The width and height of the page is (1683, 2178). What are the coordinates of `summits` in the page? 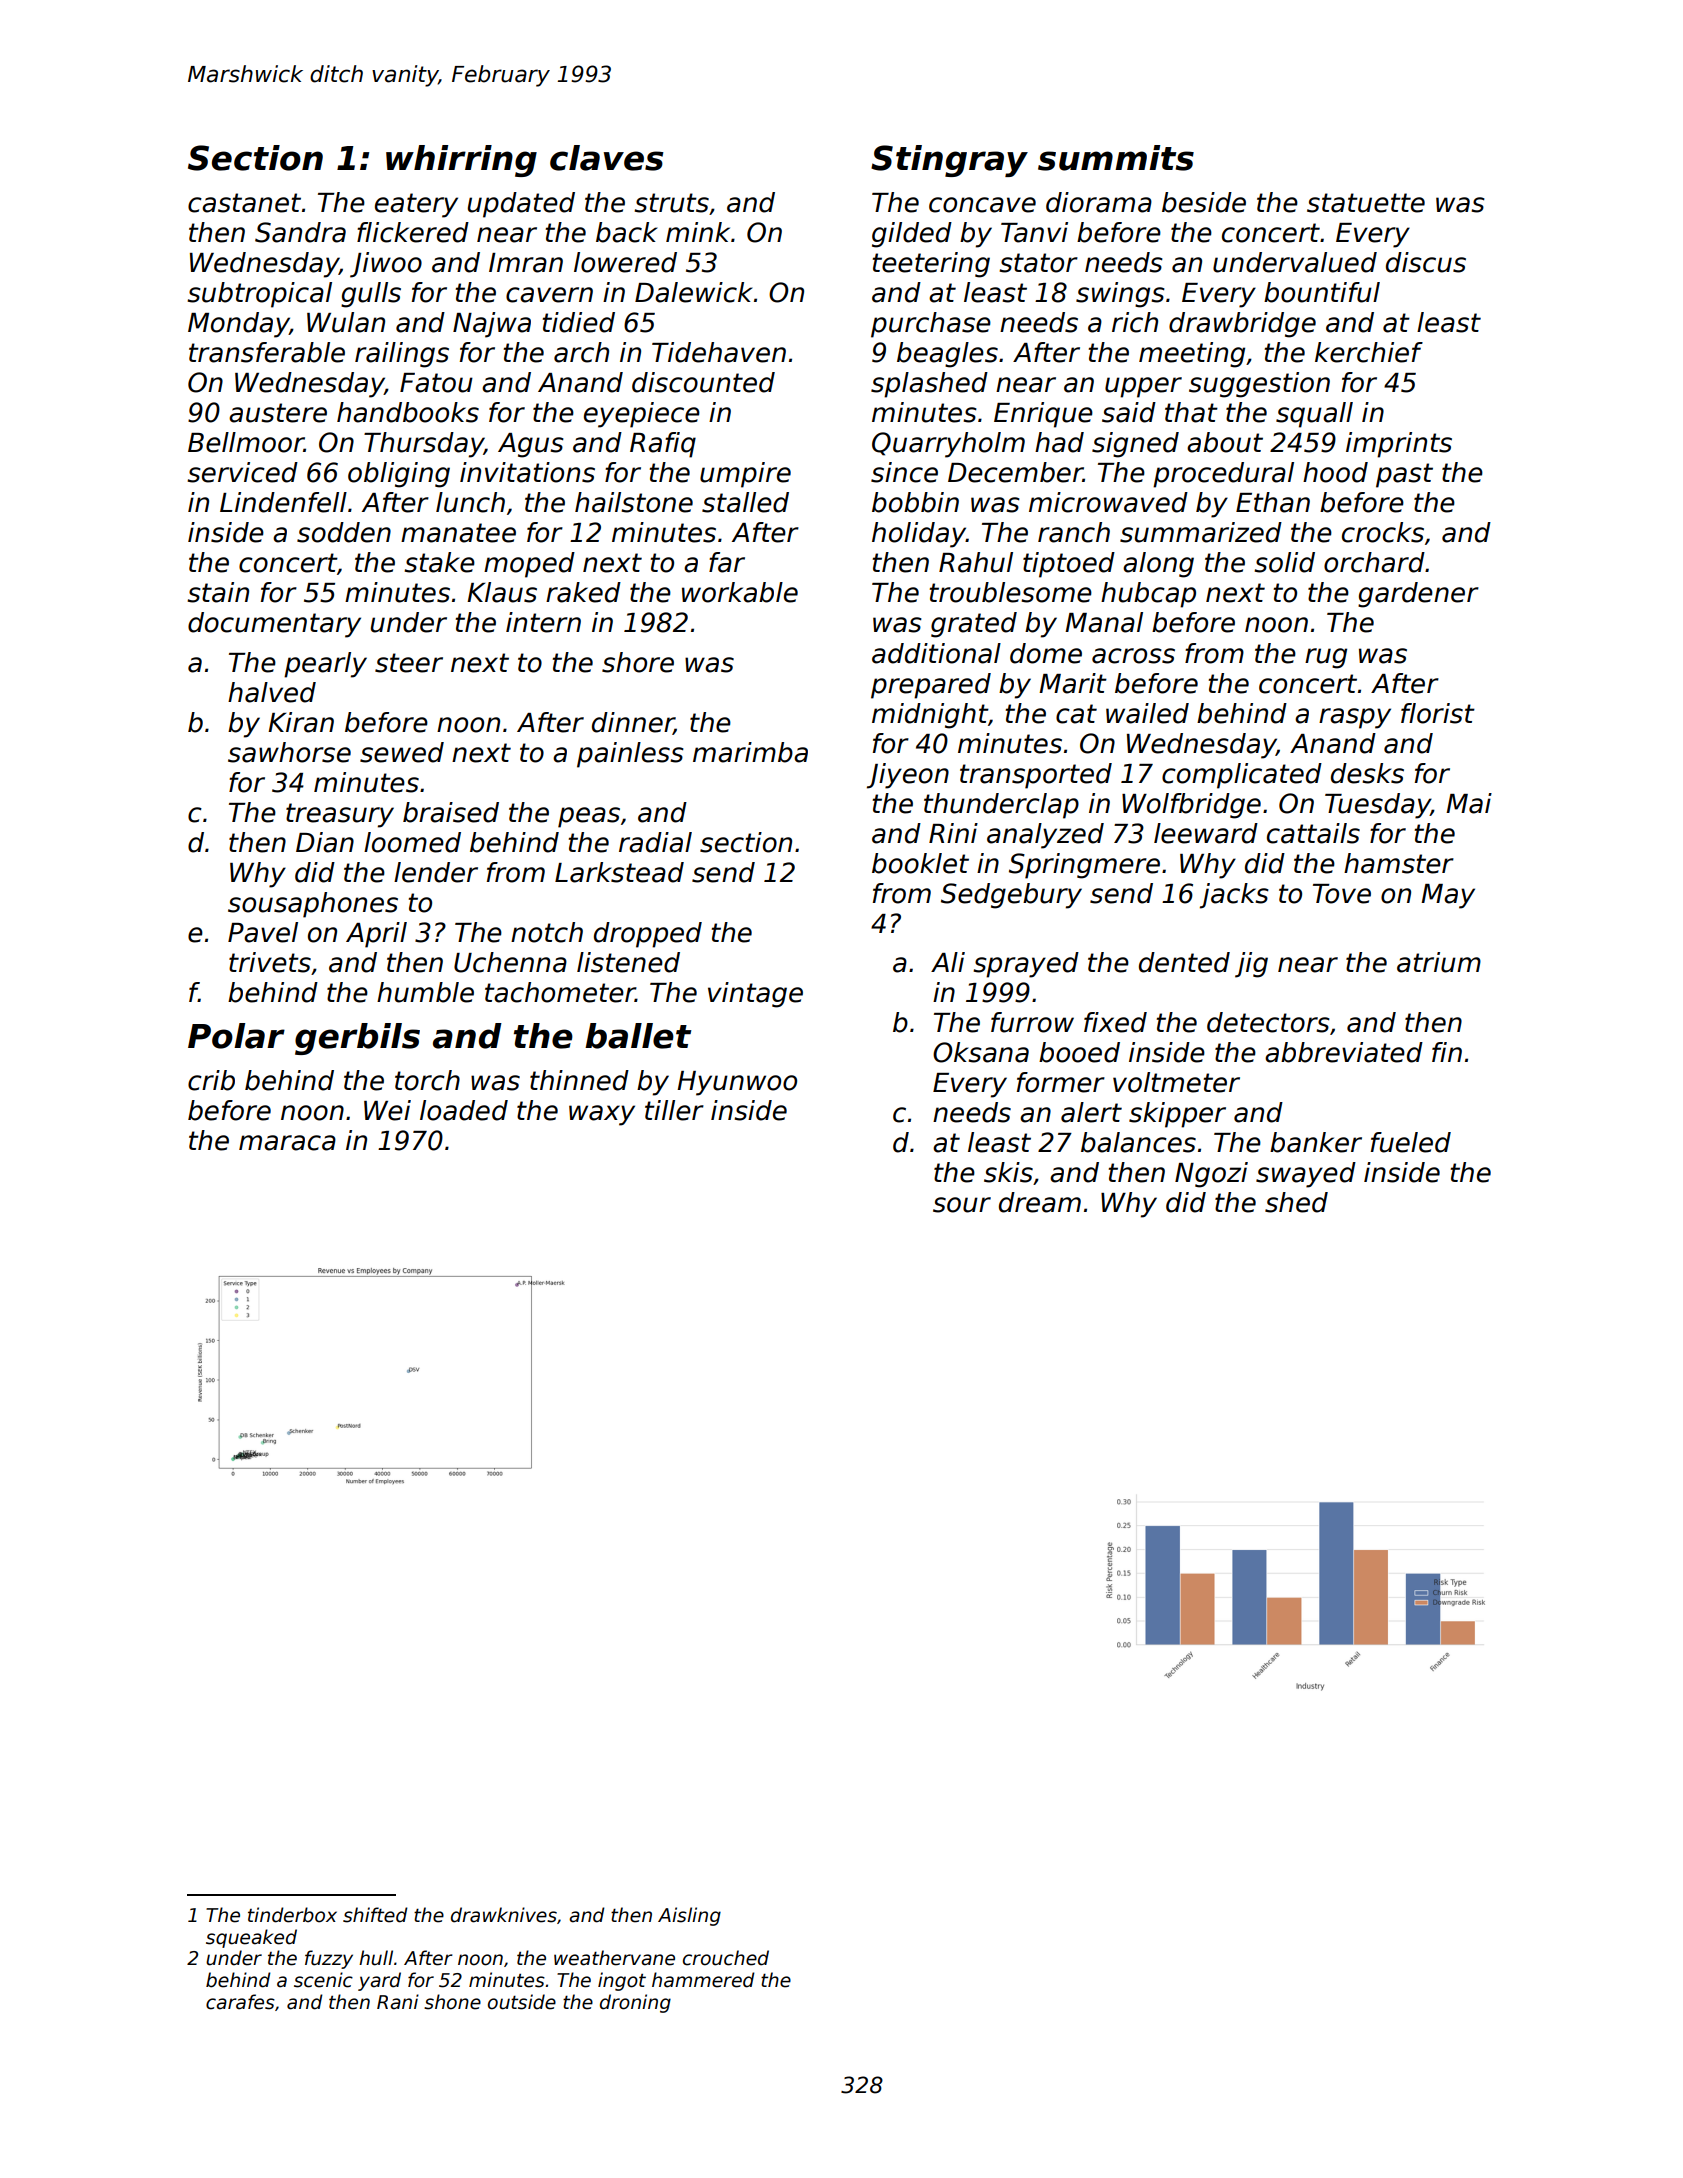 It's located at (1116, 158).
